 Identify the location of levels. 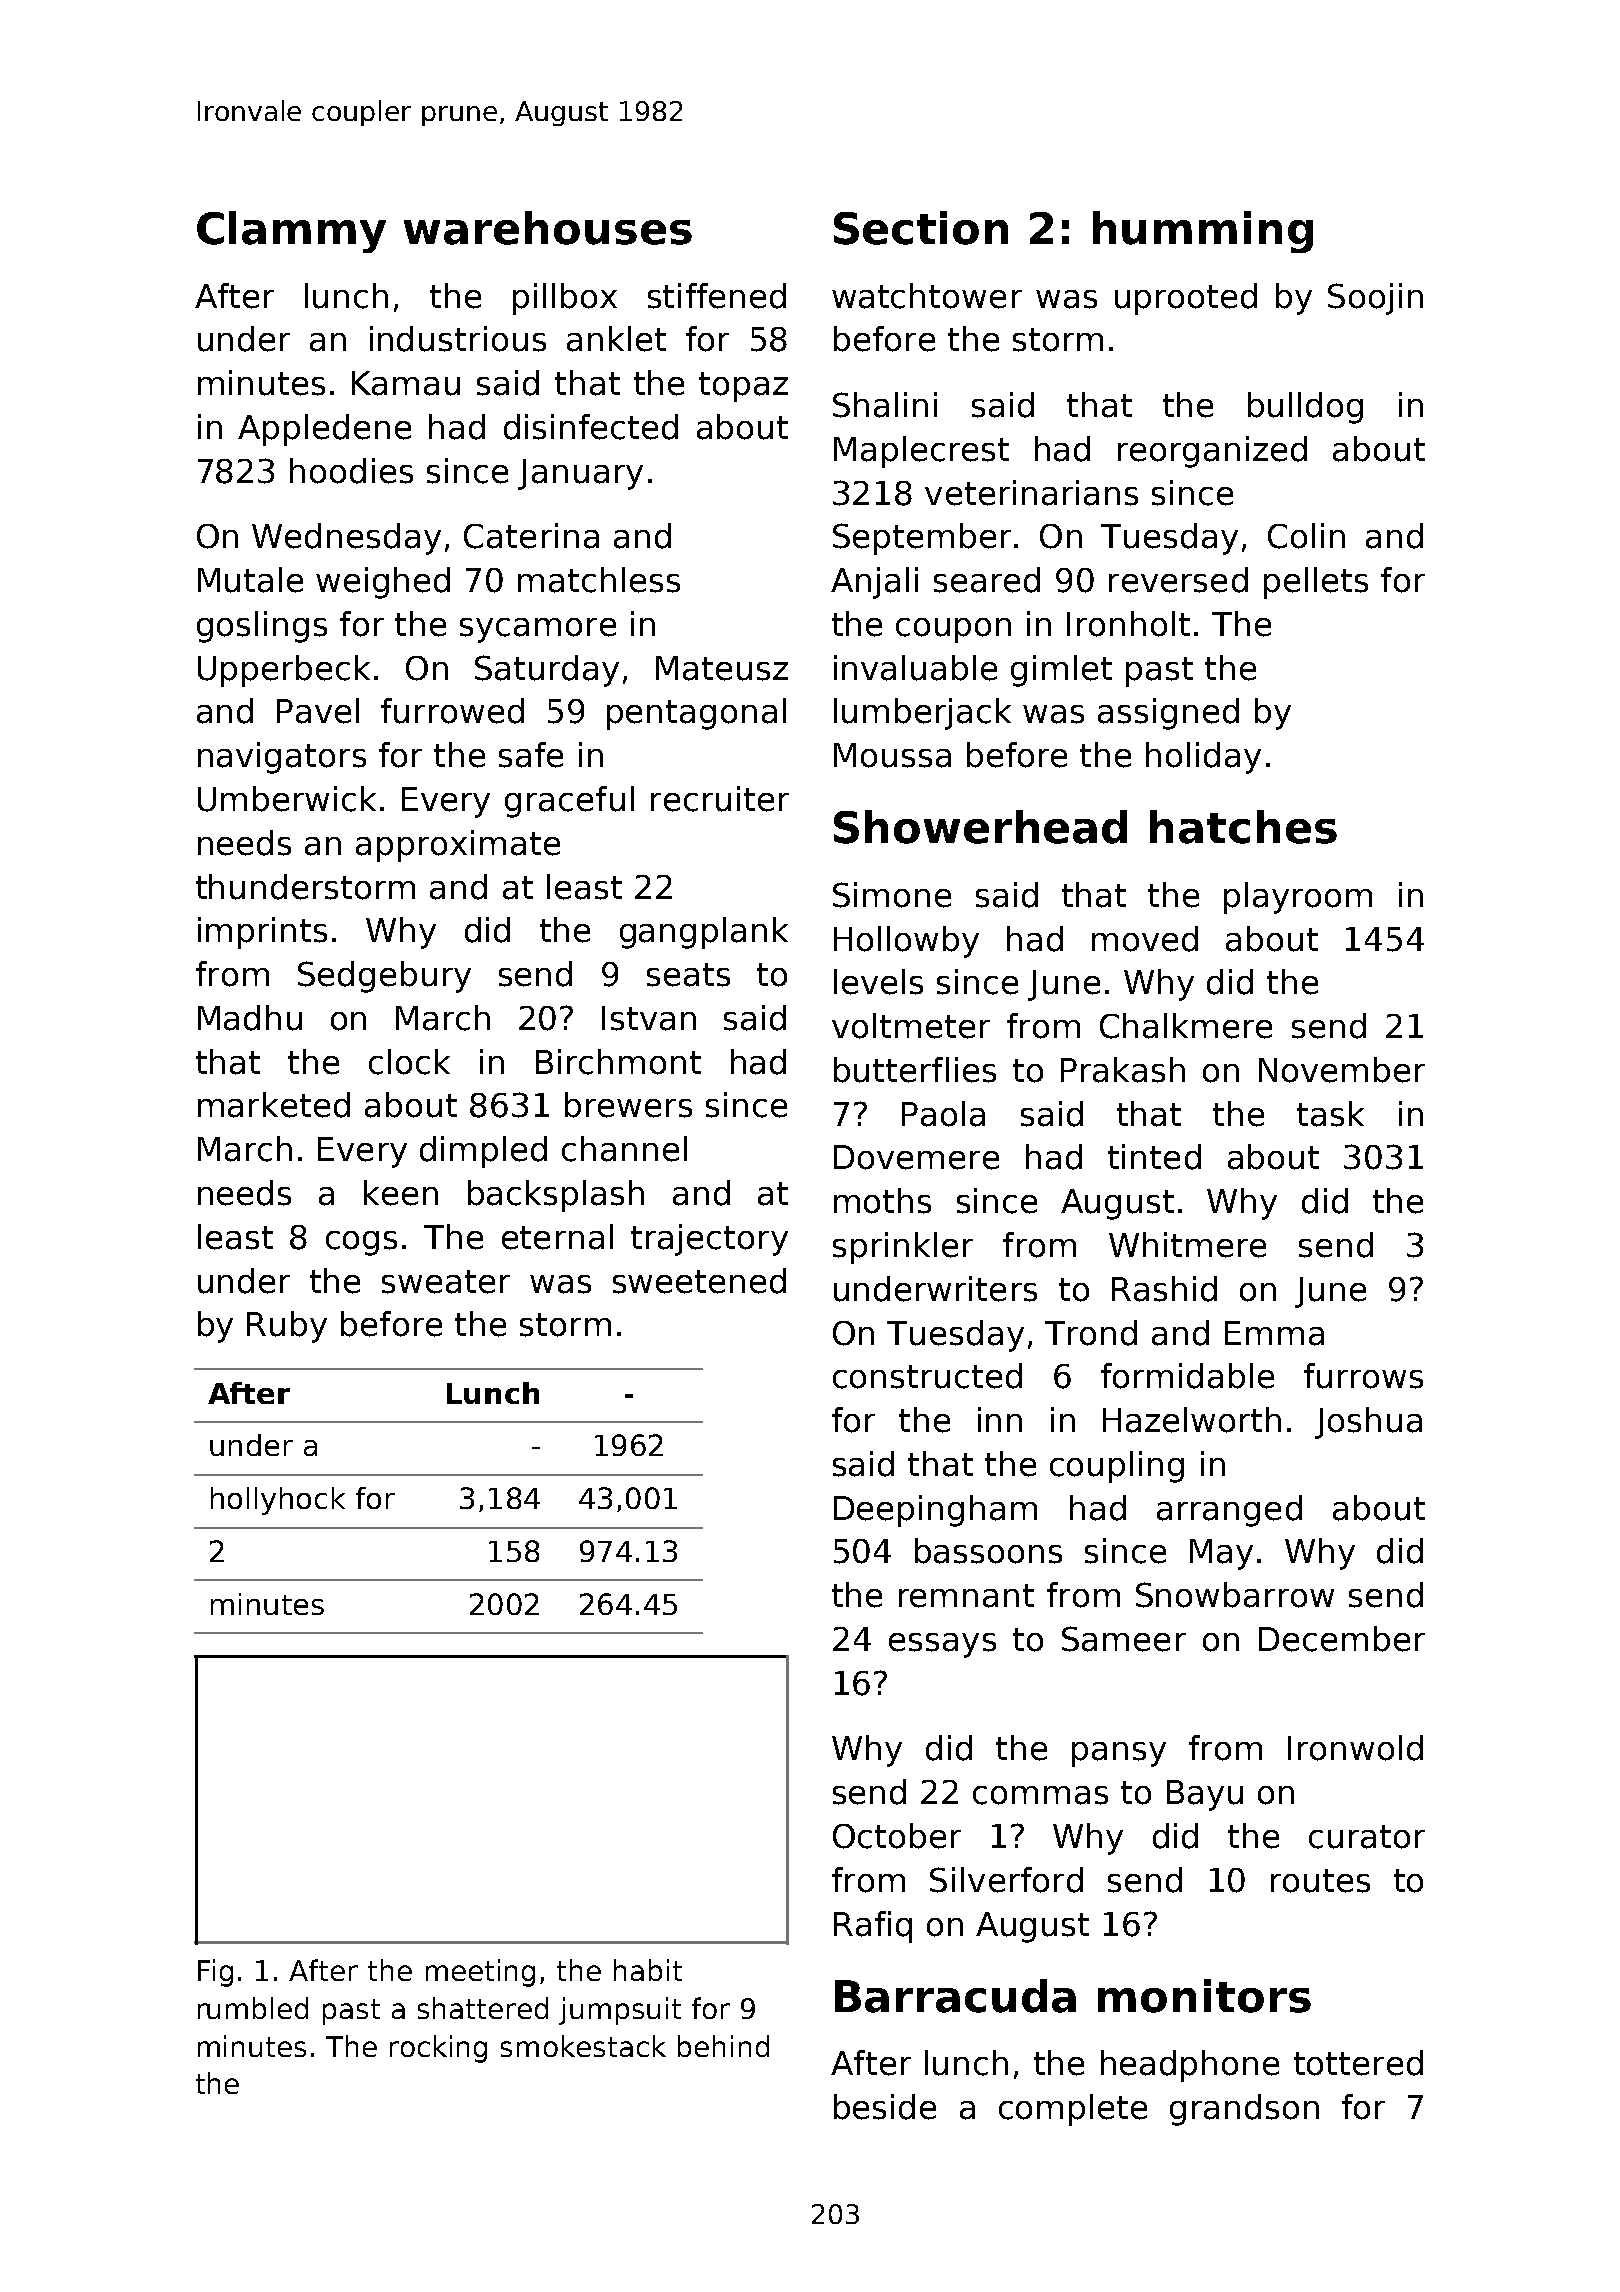
(878, 982).
